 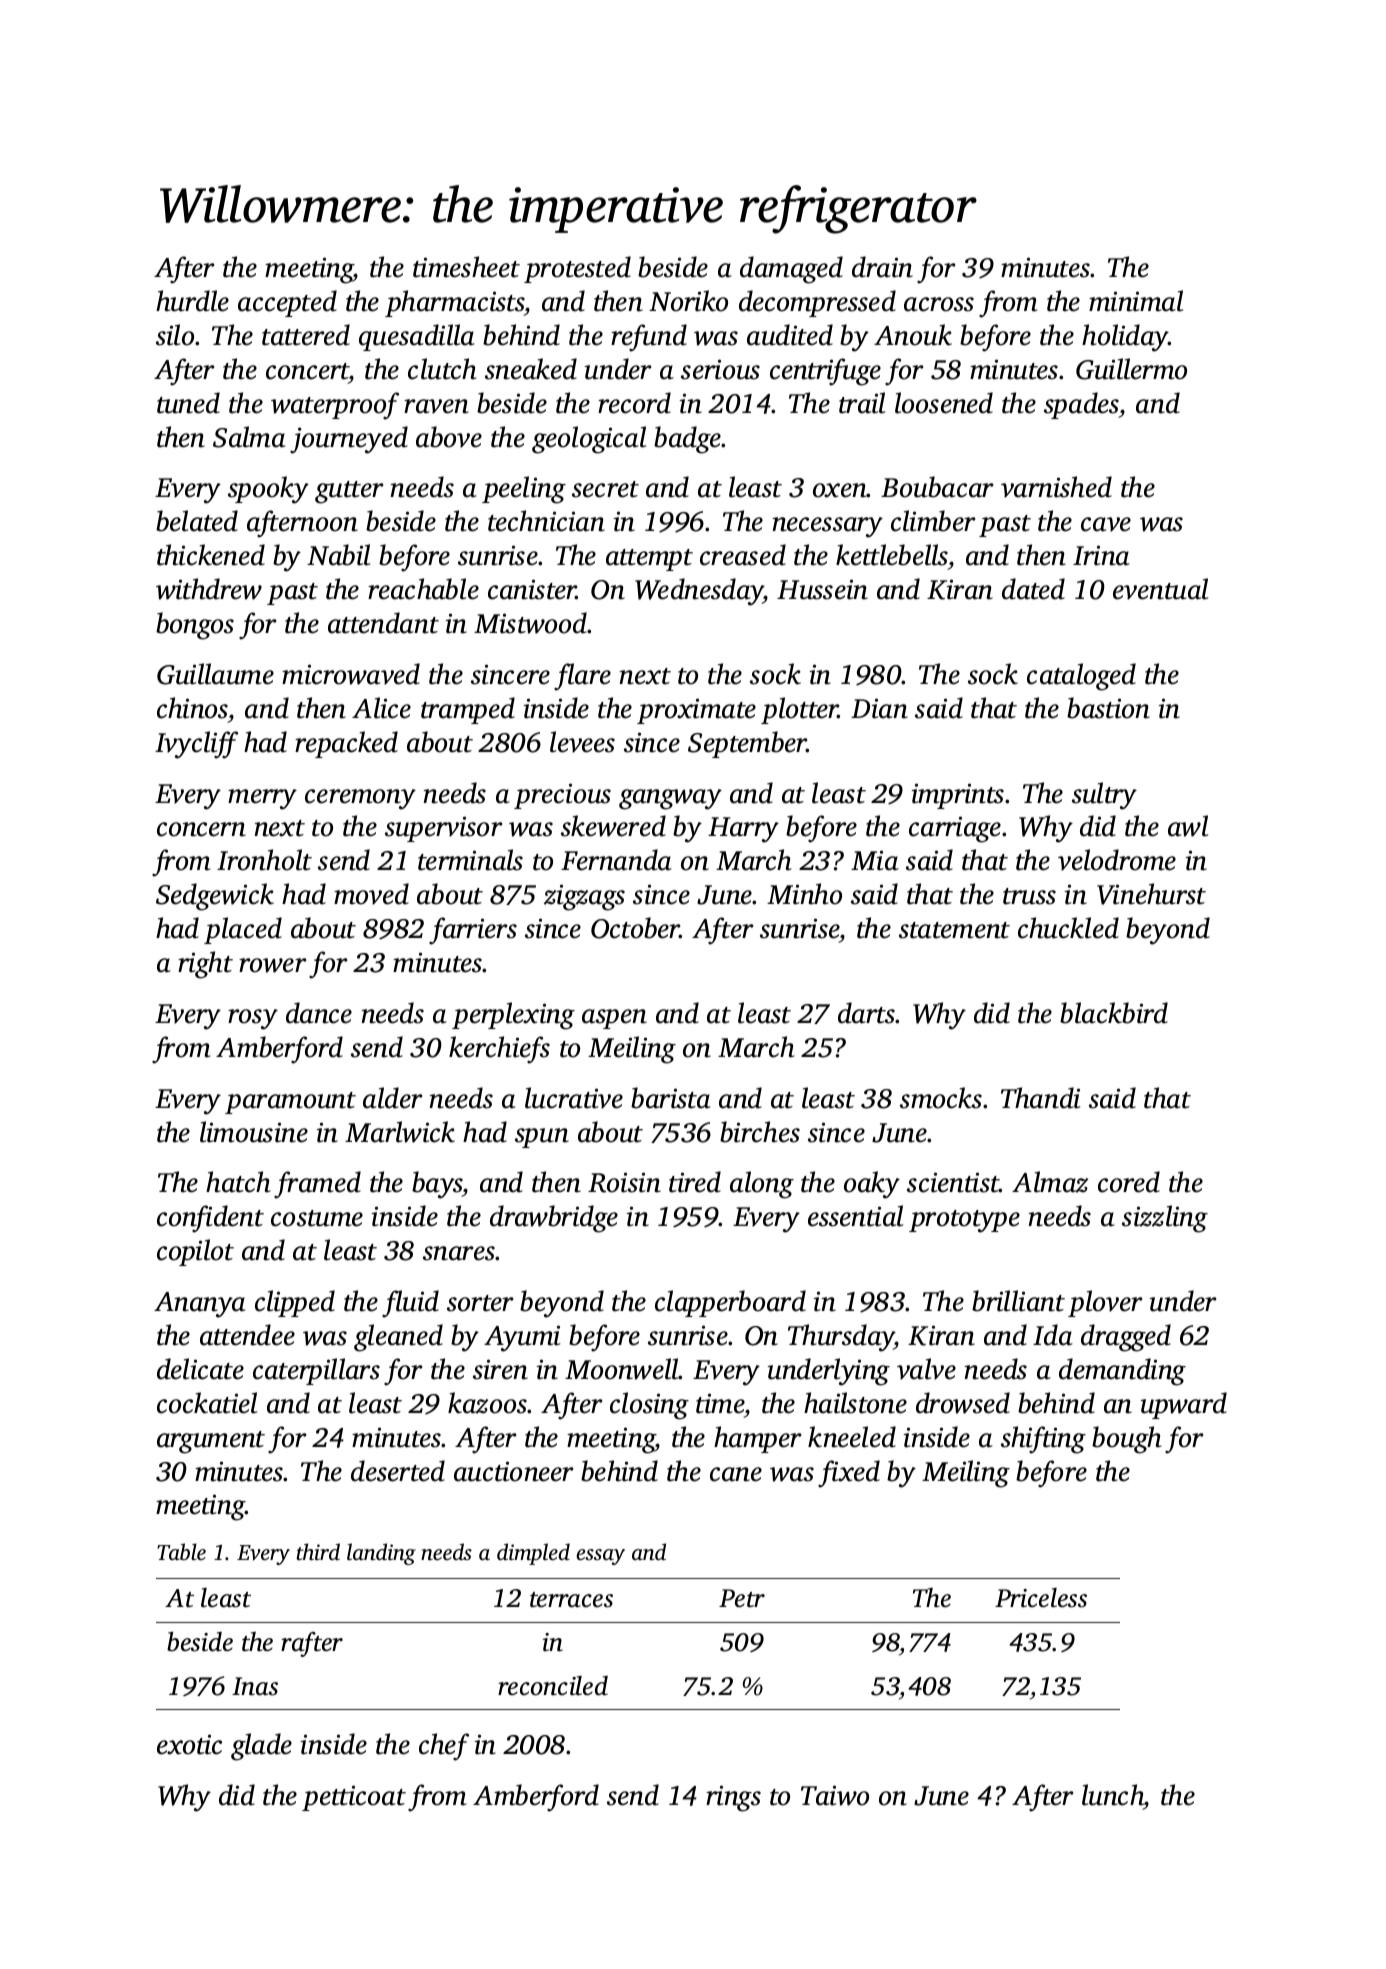 I want to click on bough, so click(x=1127, y=1440).
